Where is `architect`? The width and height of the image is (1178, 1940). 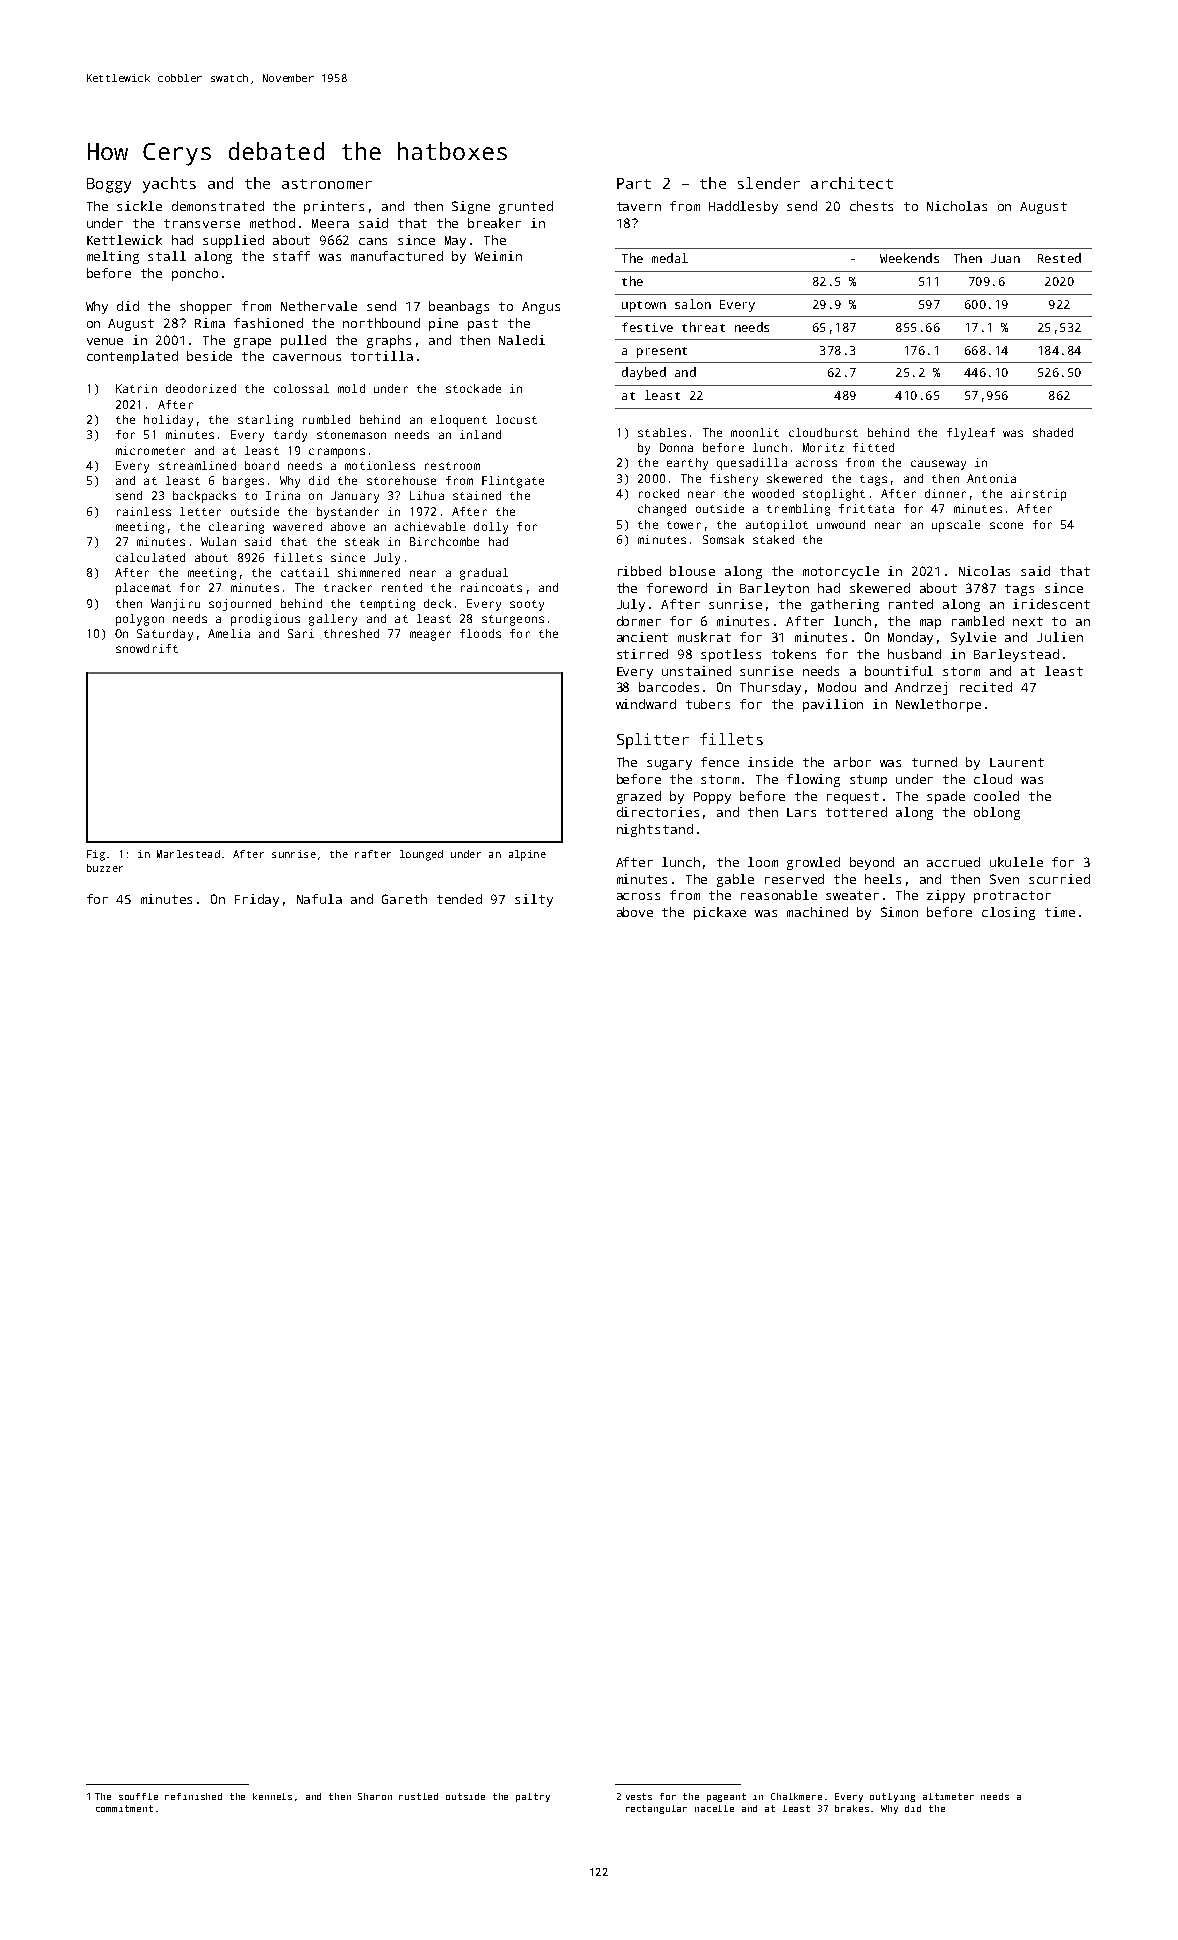 architect is located at coordinates (852, 183).
